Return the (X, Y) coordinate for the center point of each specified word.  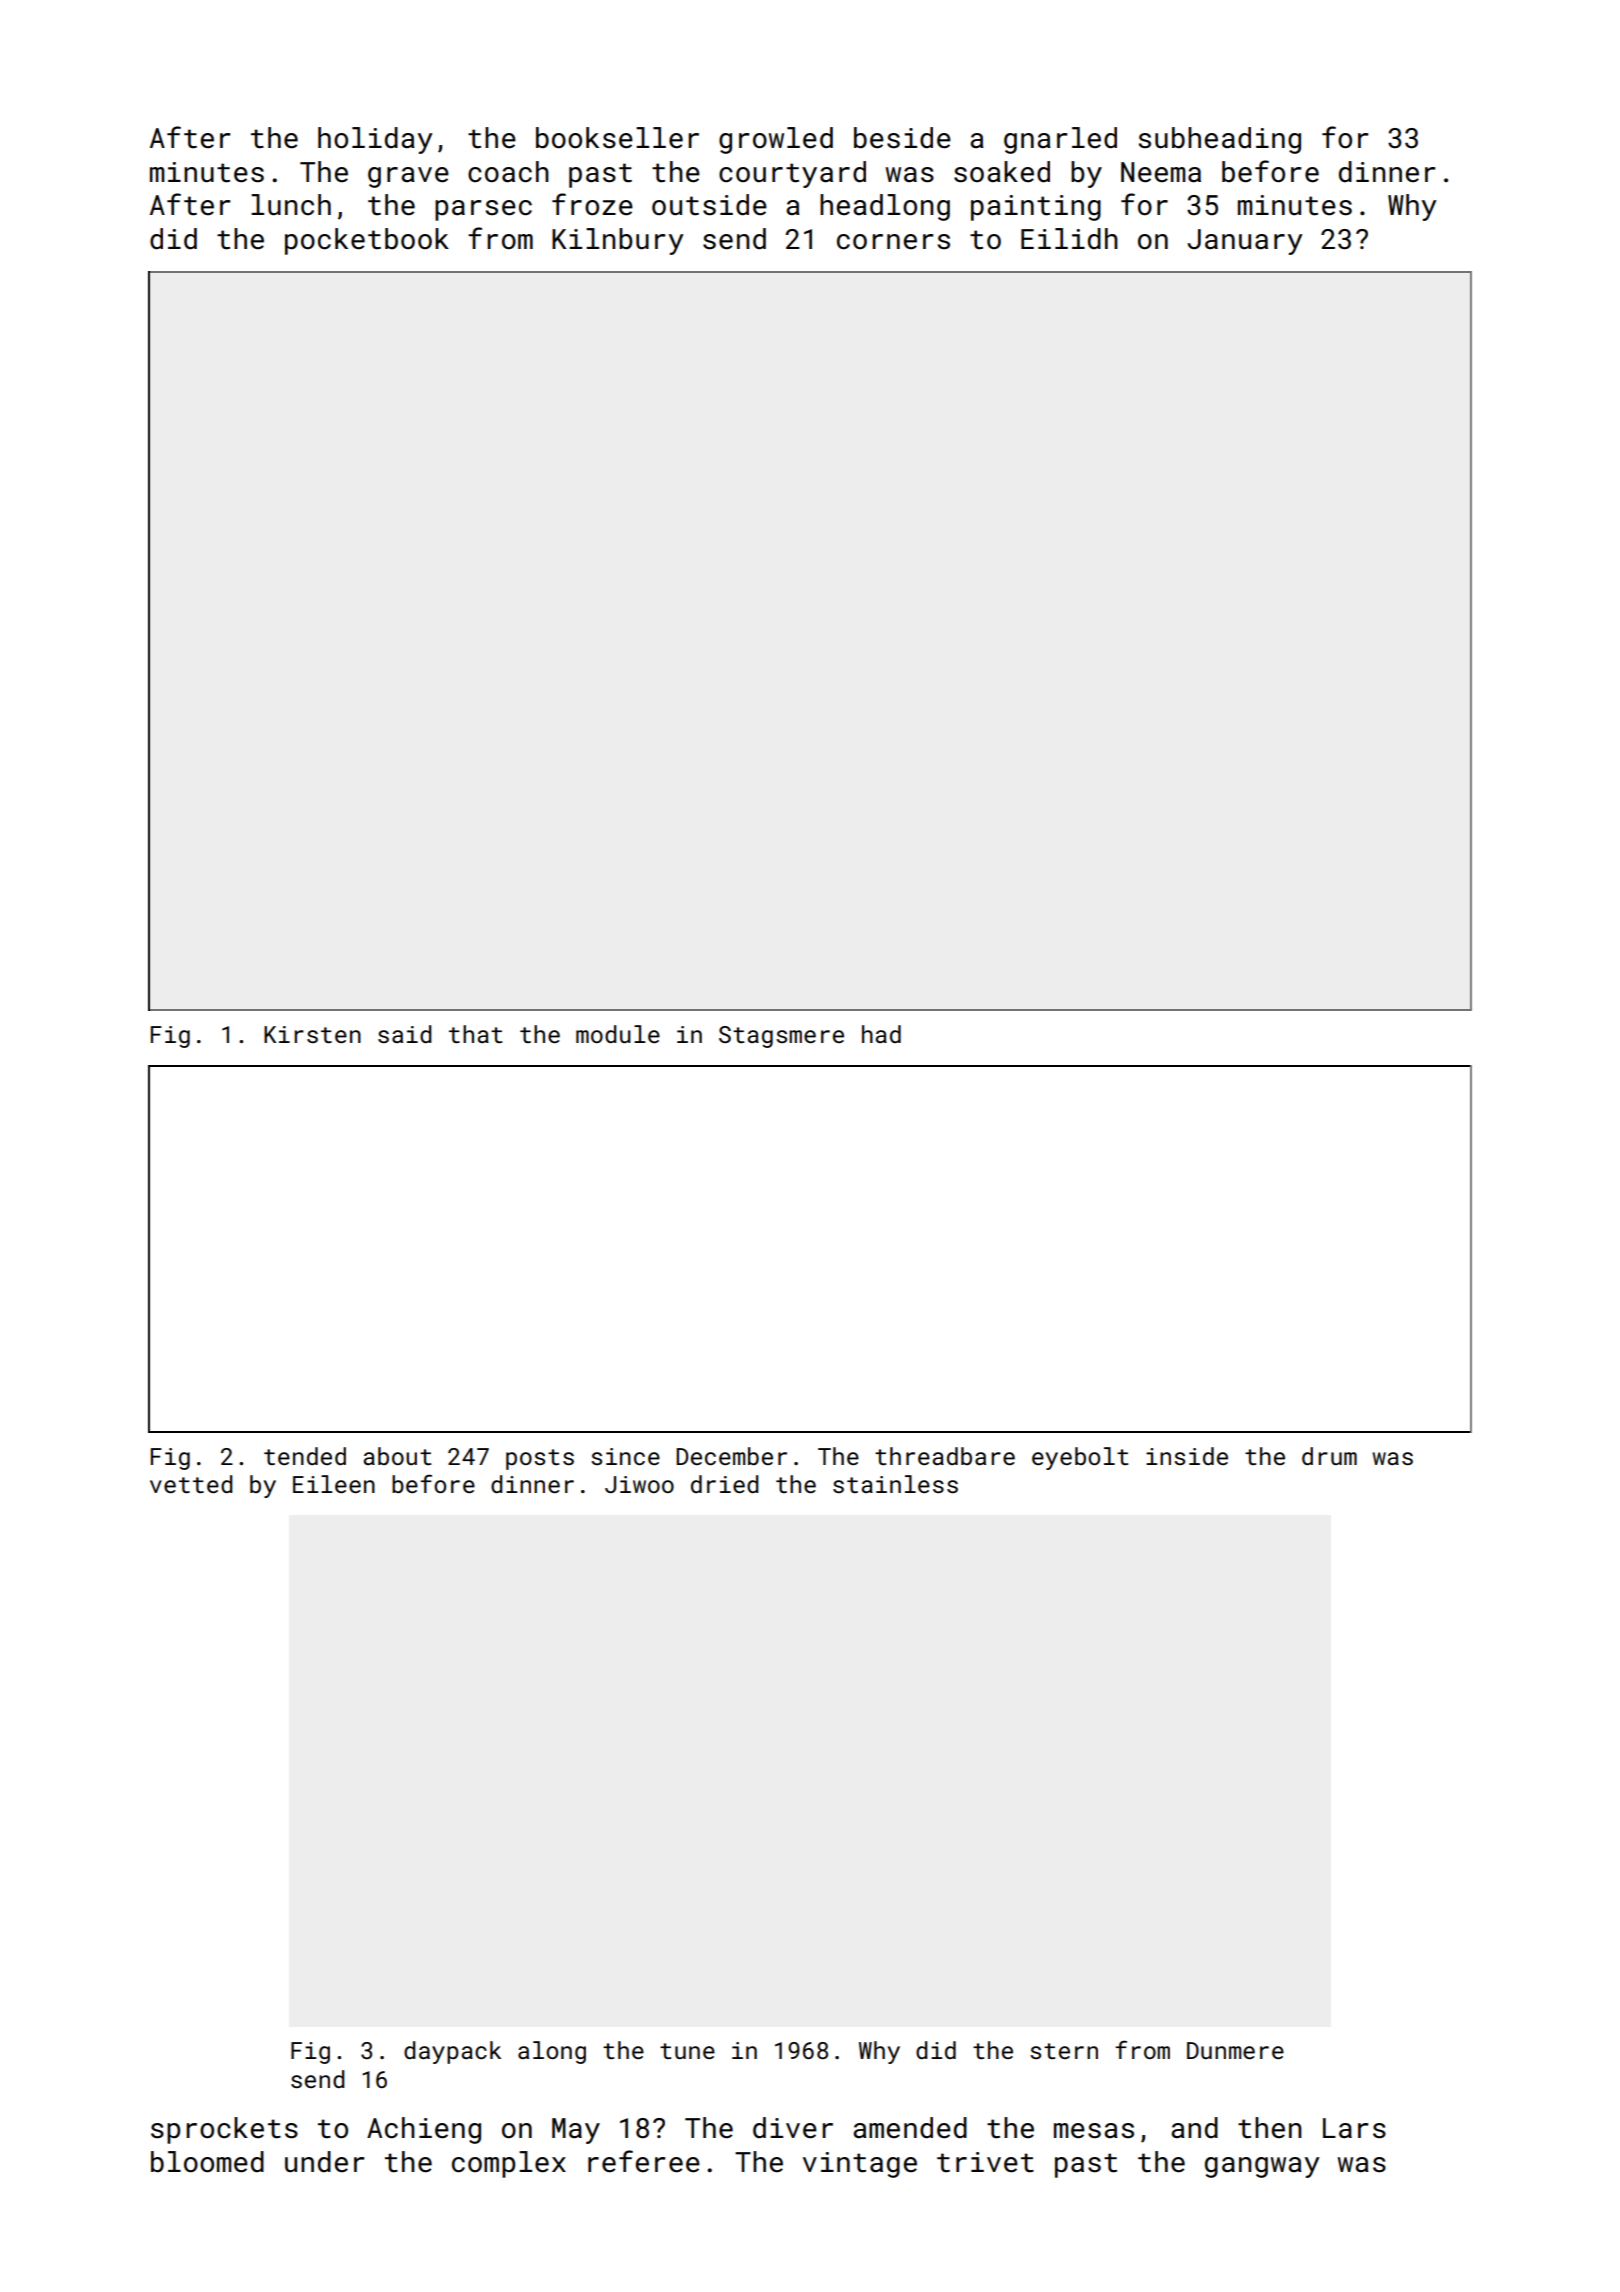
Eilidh (1069, 239)
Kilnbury (618, 241)
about (397, 1456)
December (731, 1456)
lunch (291, 205)
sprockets (224, 2130)
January (1245, 242)
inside (1187, 1456)
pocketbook (367, 241)
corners (893, 242)
